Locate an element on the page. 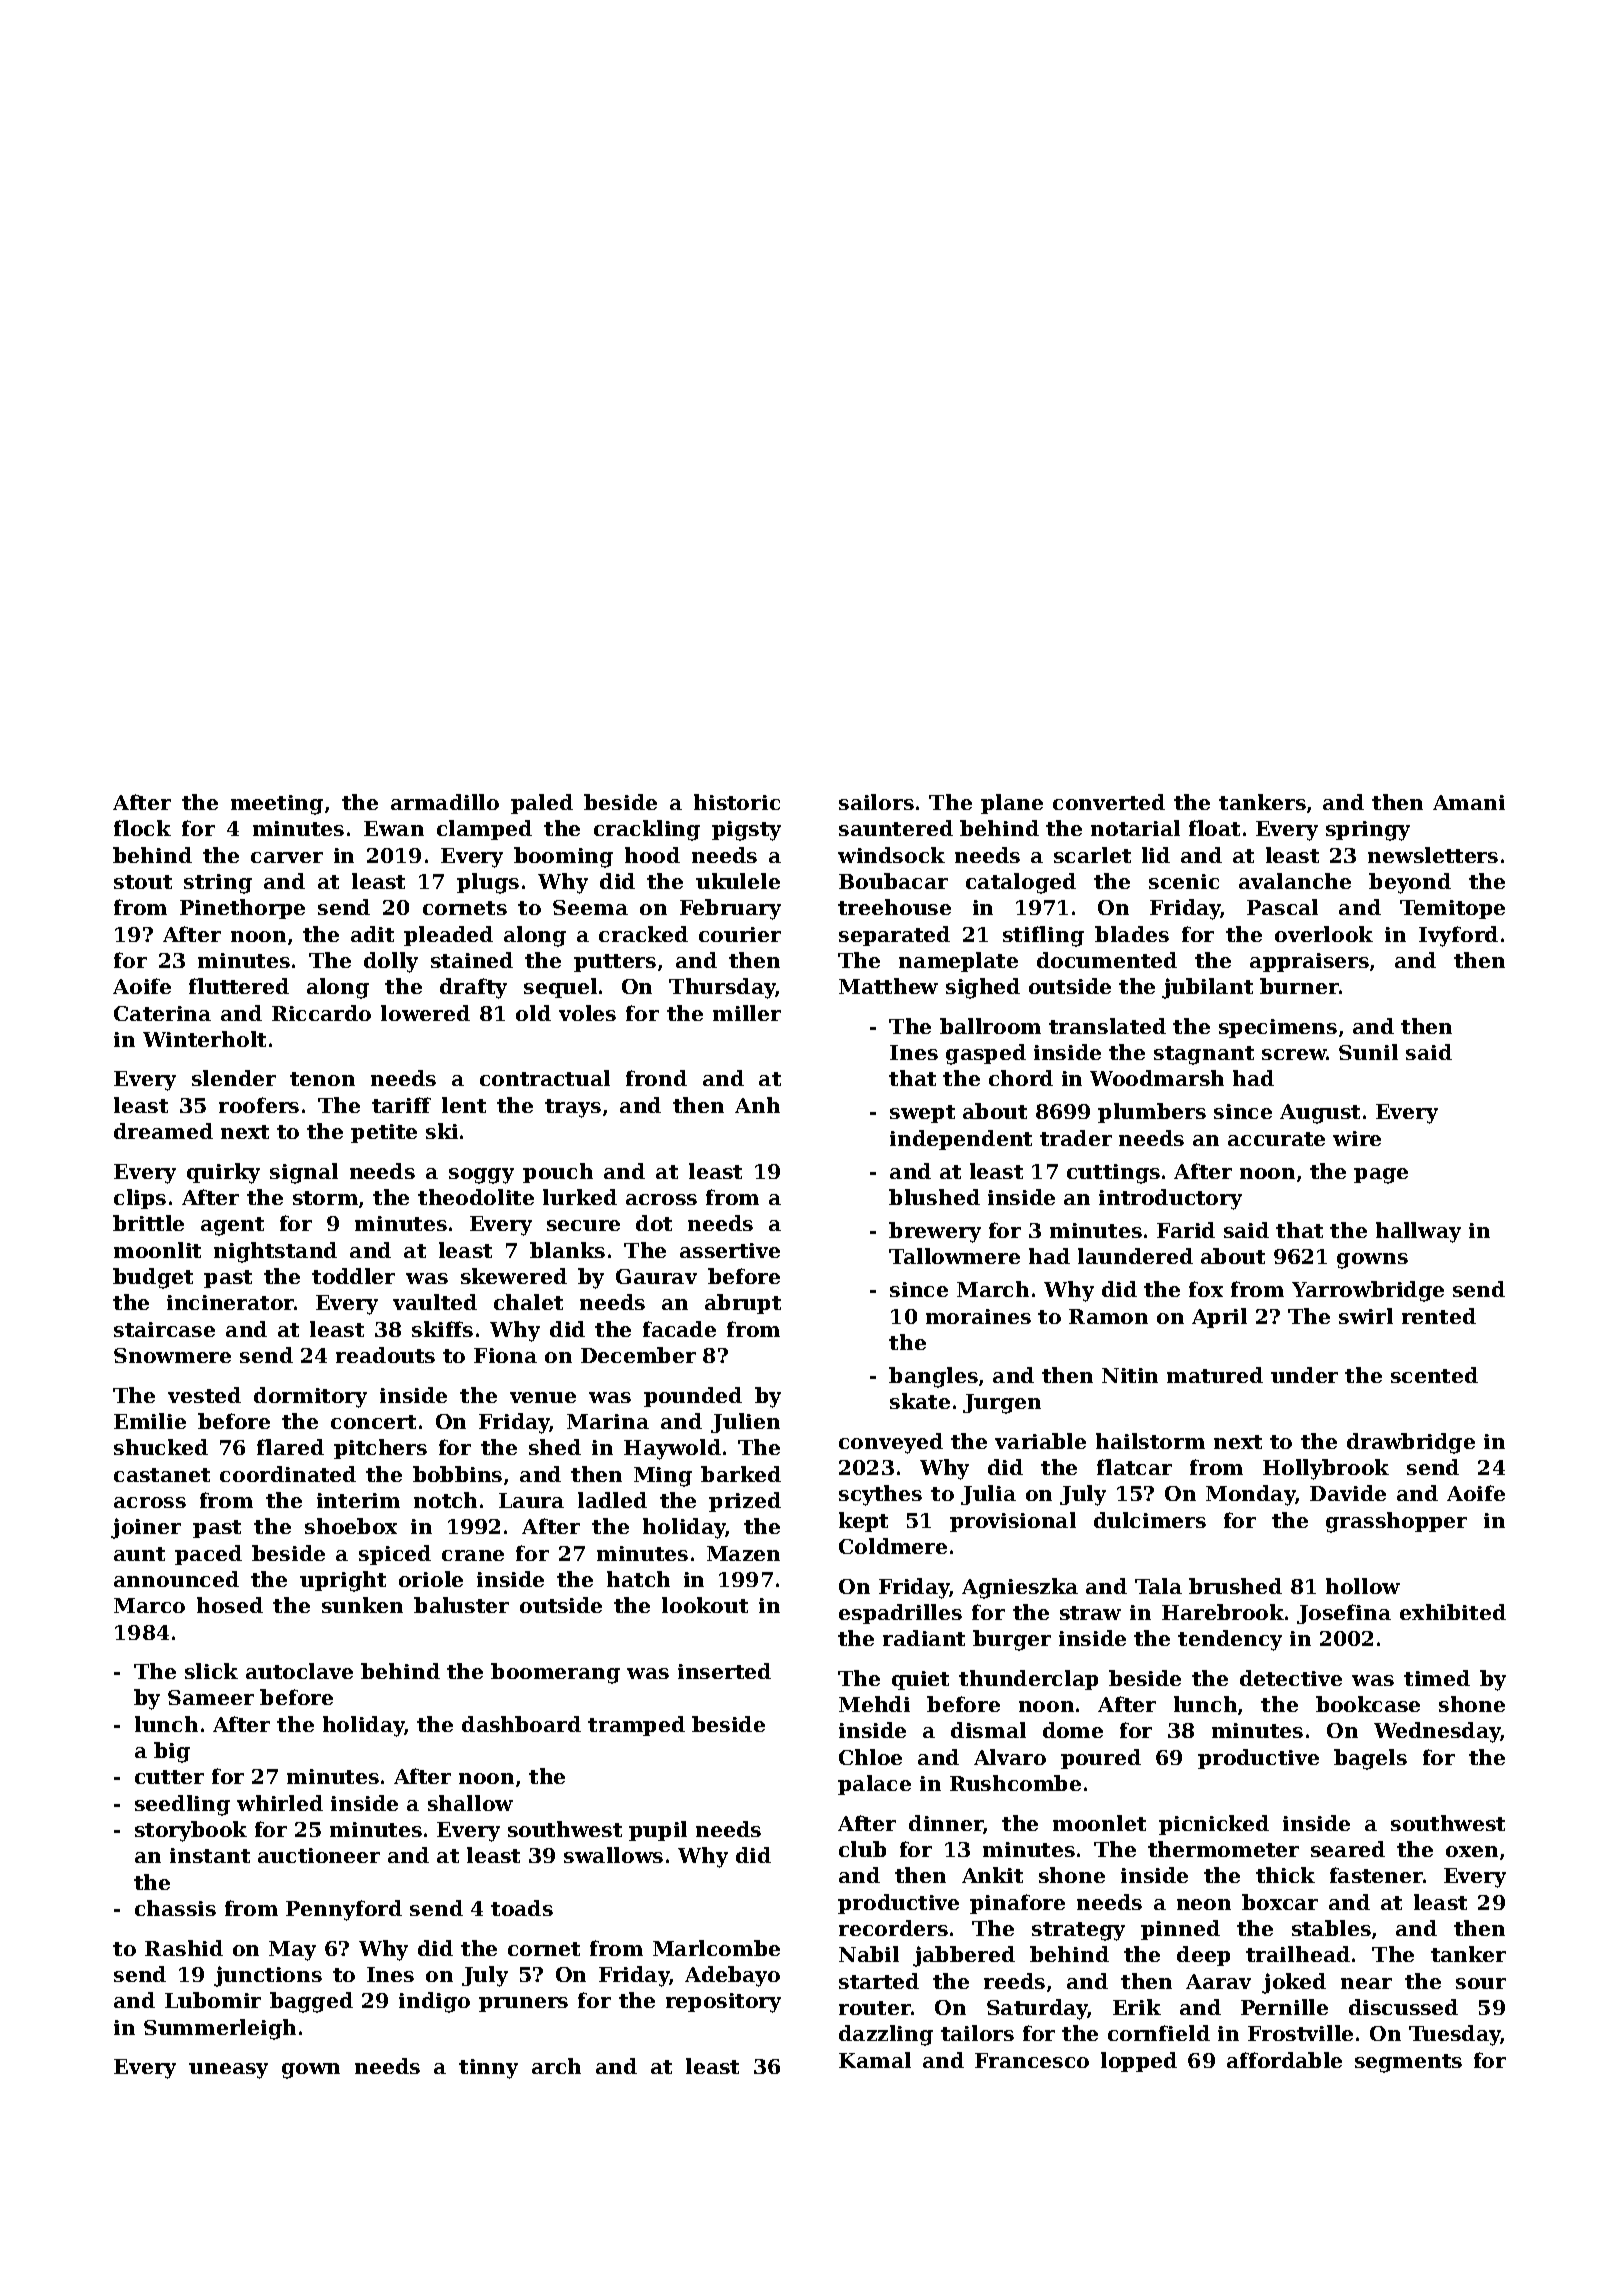 This image has width=1620, height=2292. pitchers is located at coordinates (380, 1449).
